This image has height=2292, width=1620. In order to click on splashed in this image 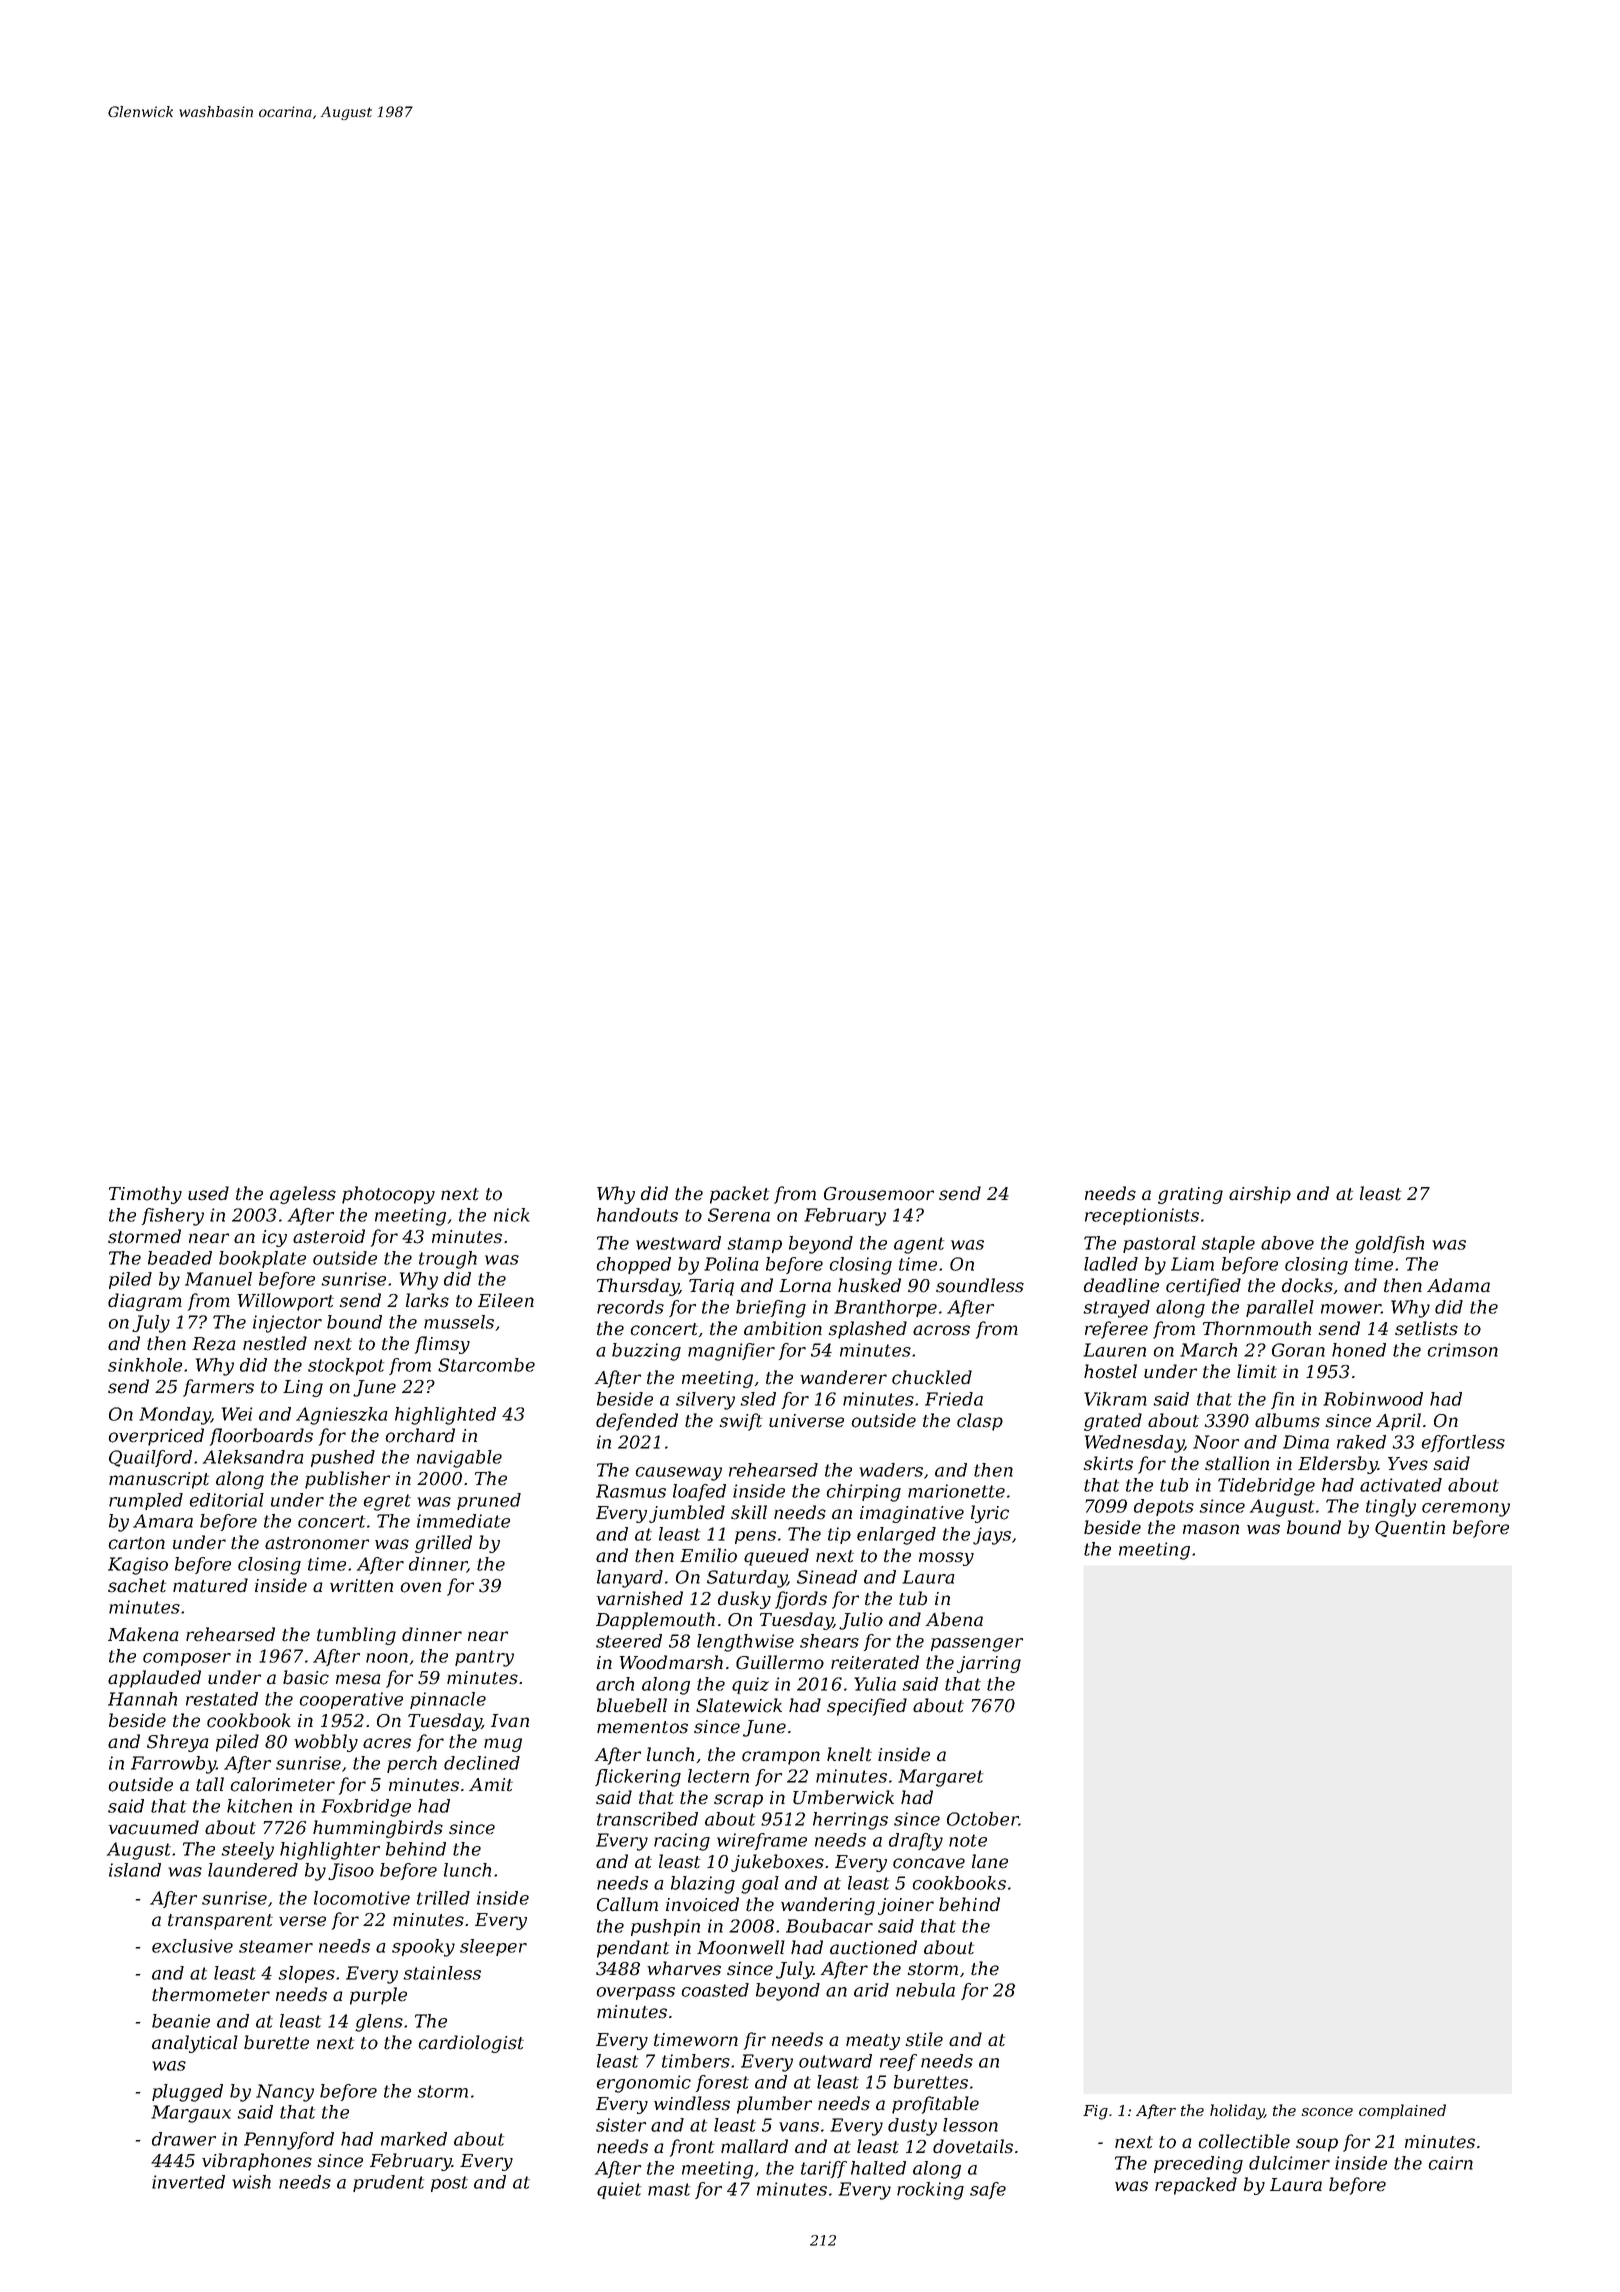, I will do `click(868, 1330)`.
